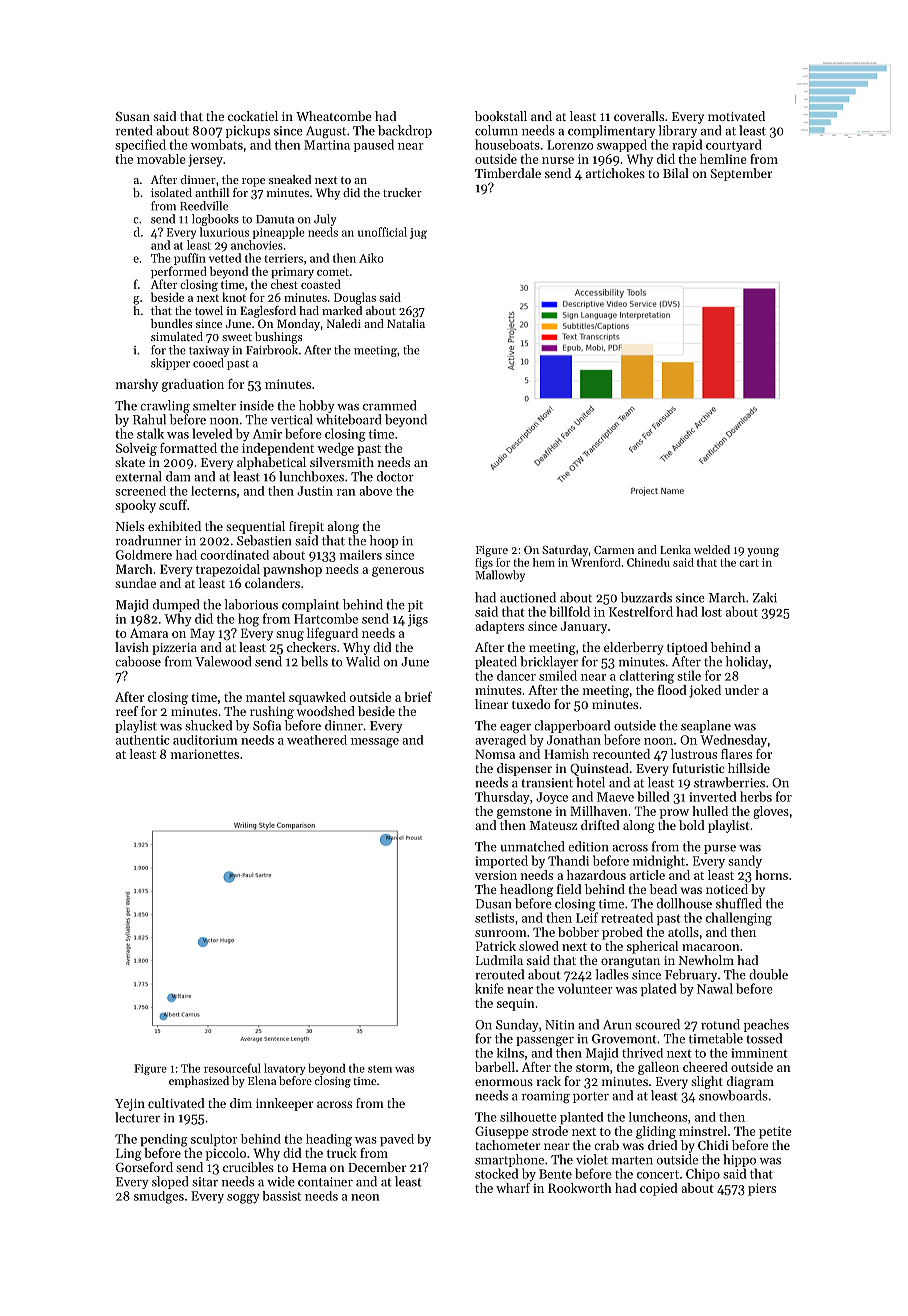 This image has width=908, height=1316. I want to click on Mallowby, so click(500, 576).
